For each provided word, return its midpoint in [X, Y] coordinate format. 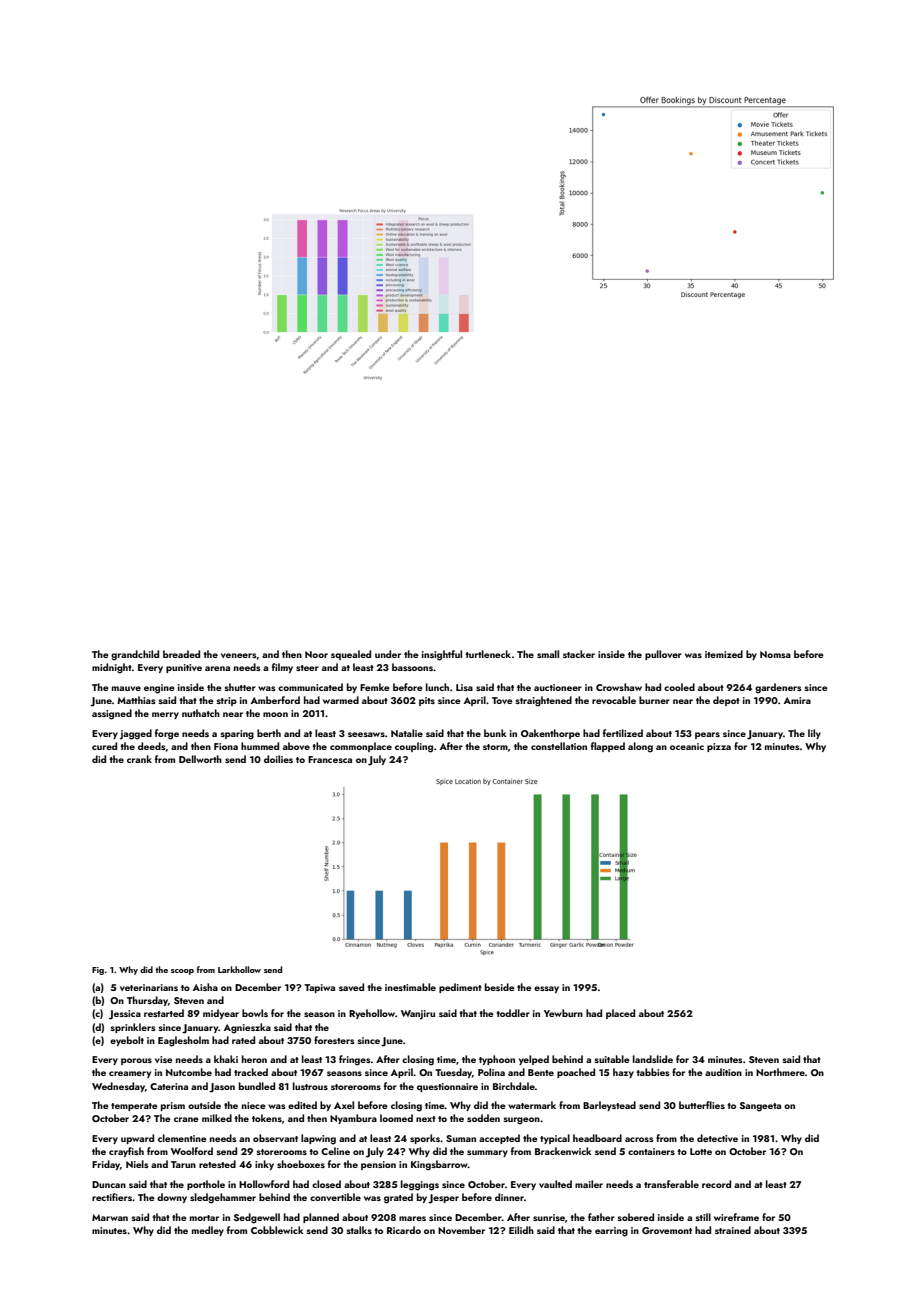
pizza [719, 747]
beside [500, 987]
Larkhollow [239, 969]
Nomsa [775, 654]
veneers [238, 655]
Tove [502, 700]
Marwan [110, 1217]
